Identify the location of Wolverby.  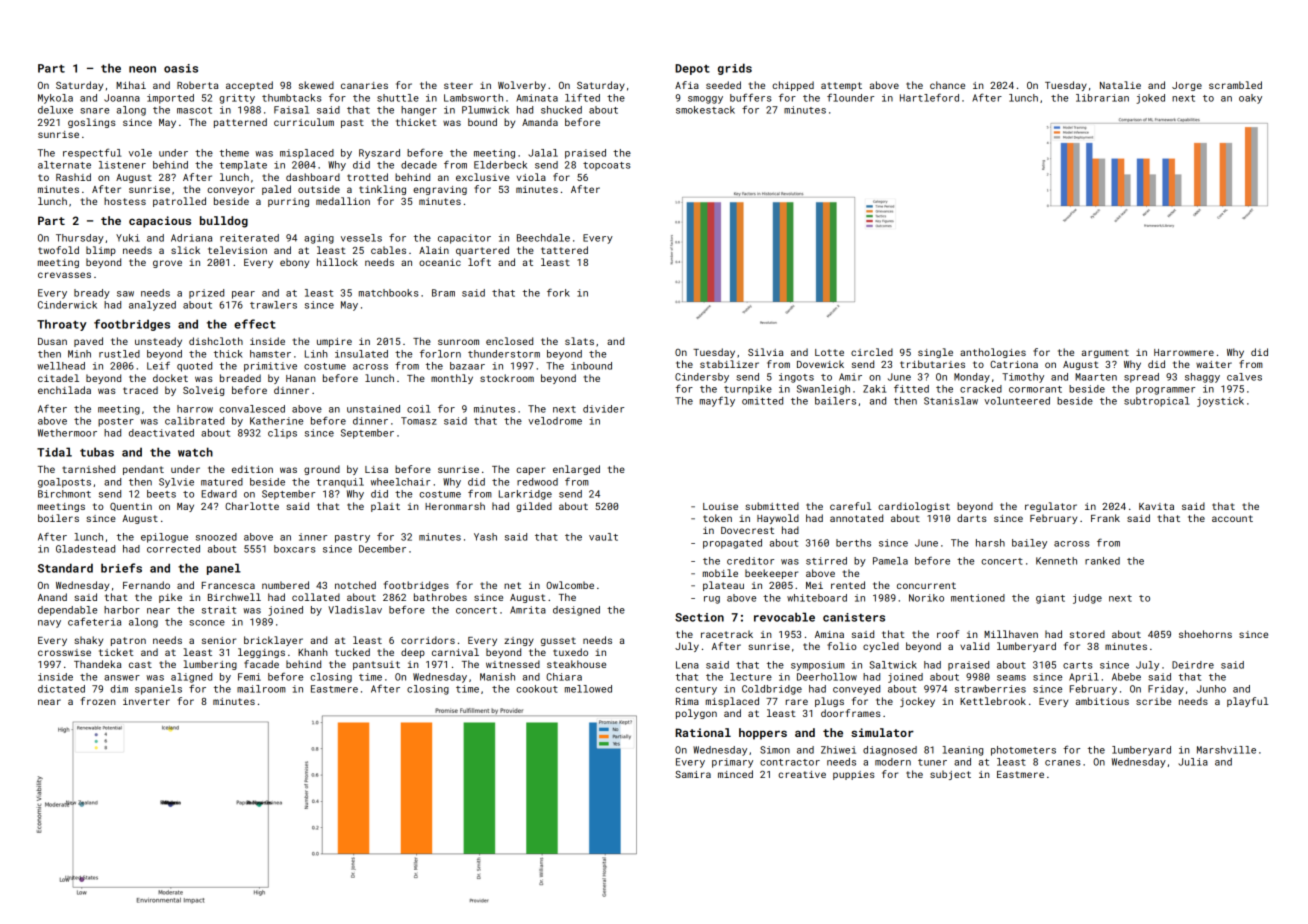
(522, 86).
